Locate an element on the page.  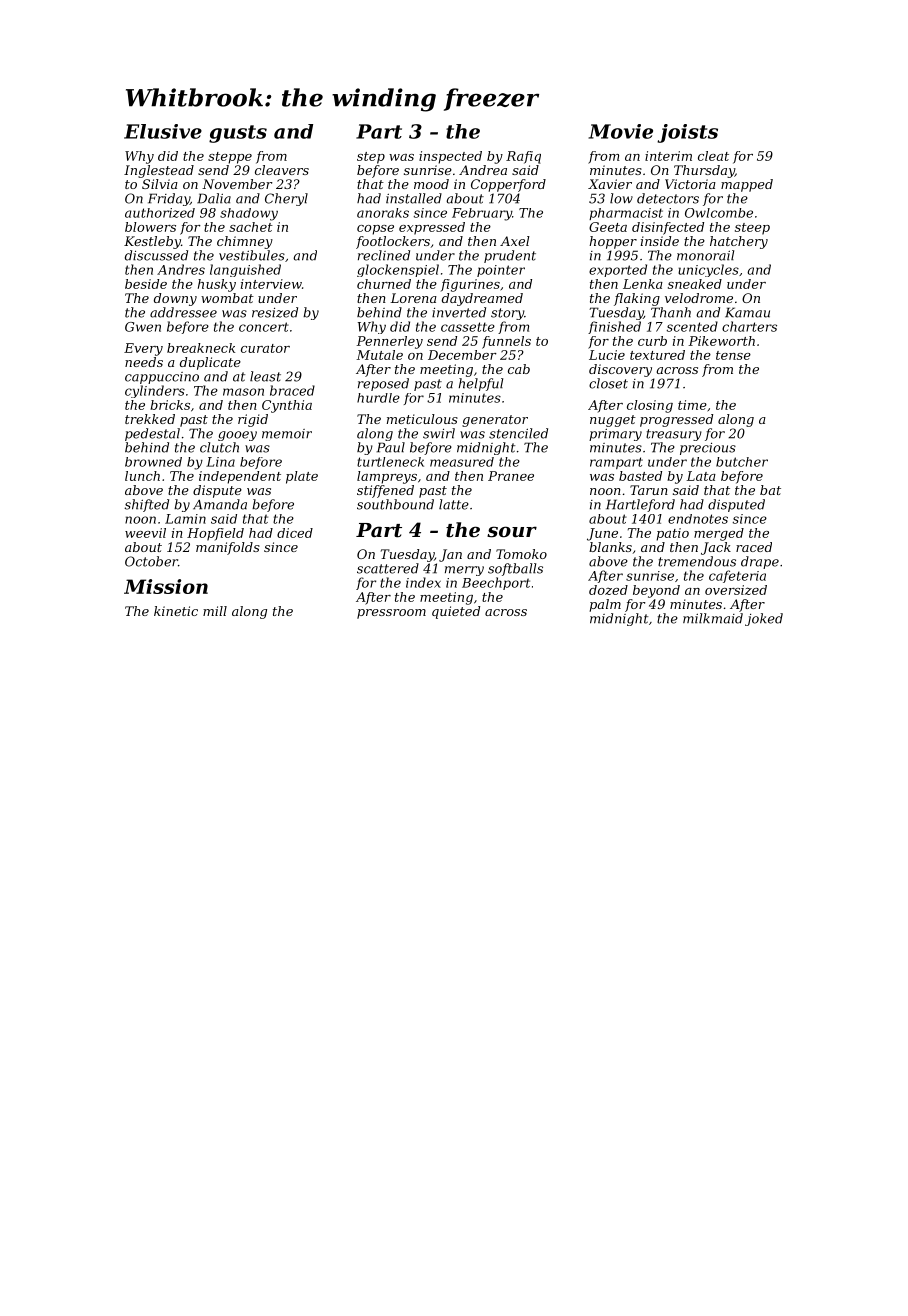
manifolds is located at coordinates (228, 548).
